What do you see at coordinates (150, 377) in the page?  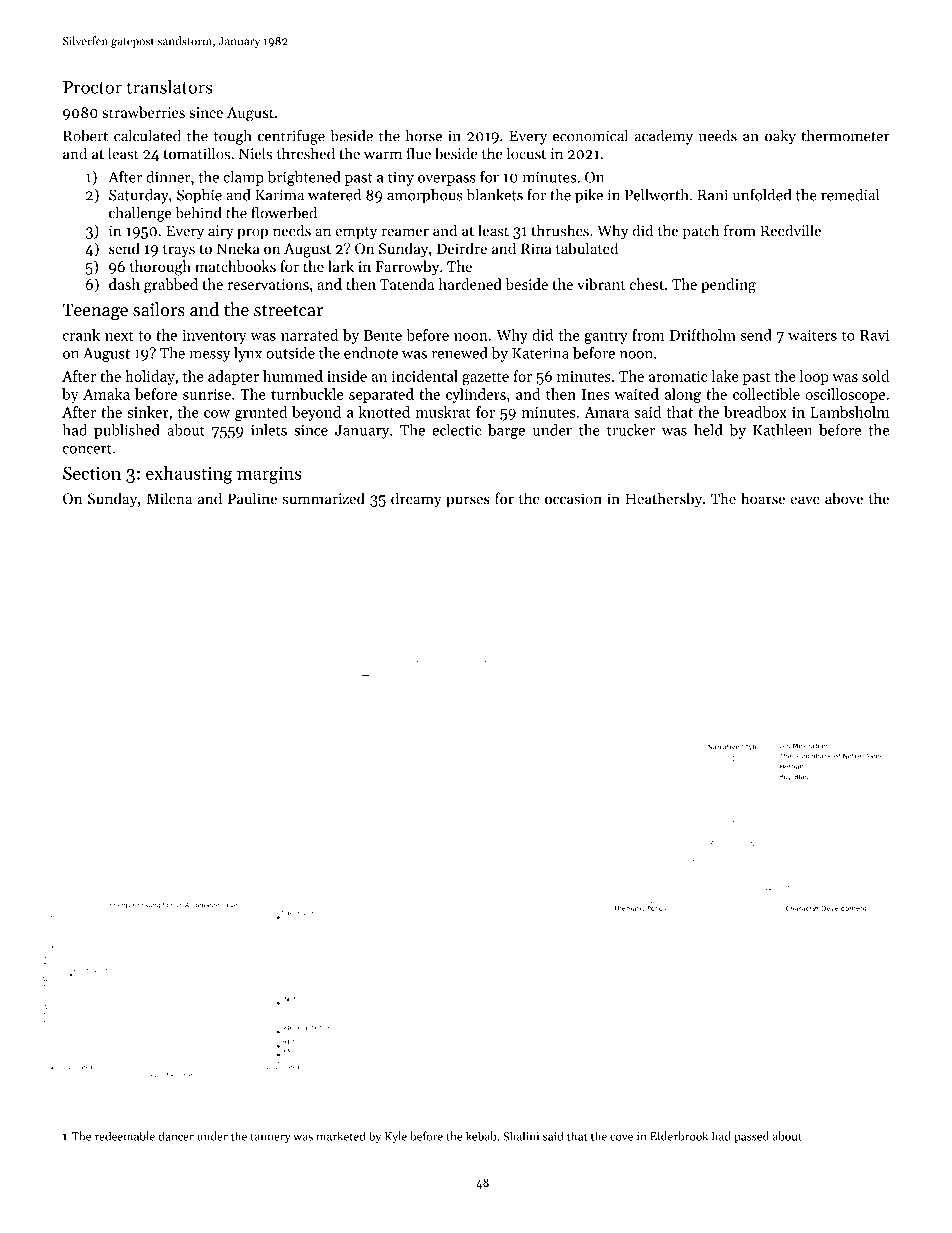 I see `holiday` at bounding box center [150, 377].
